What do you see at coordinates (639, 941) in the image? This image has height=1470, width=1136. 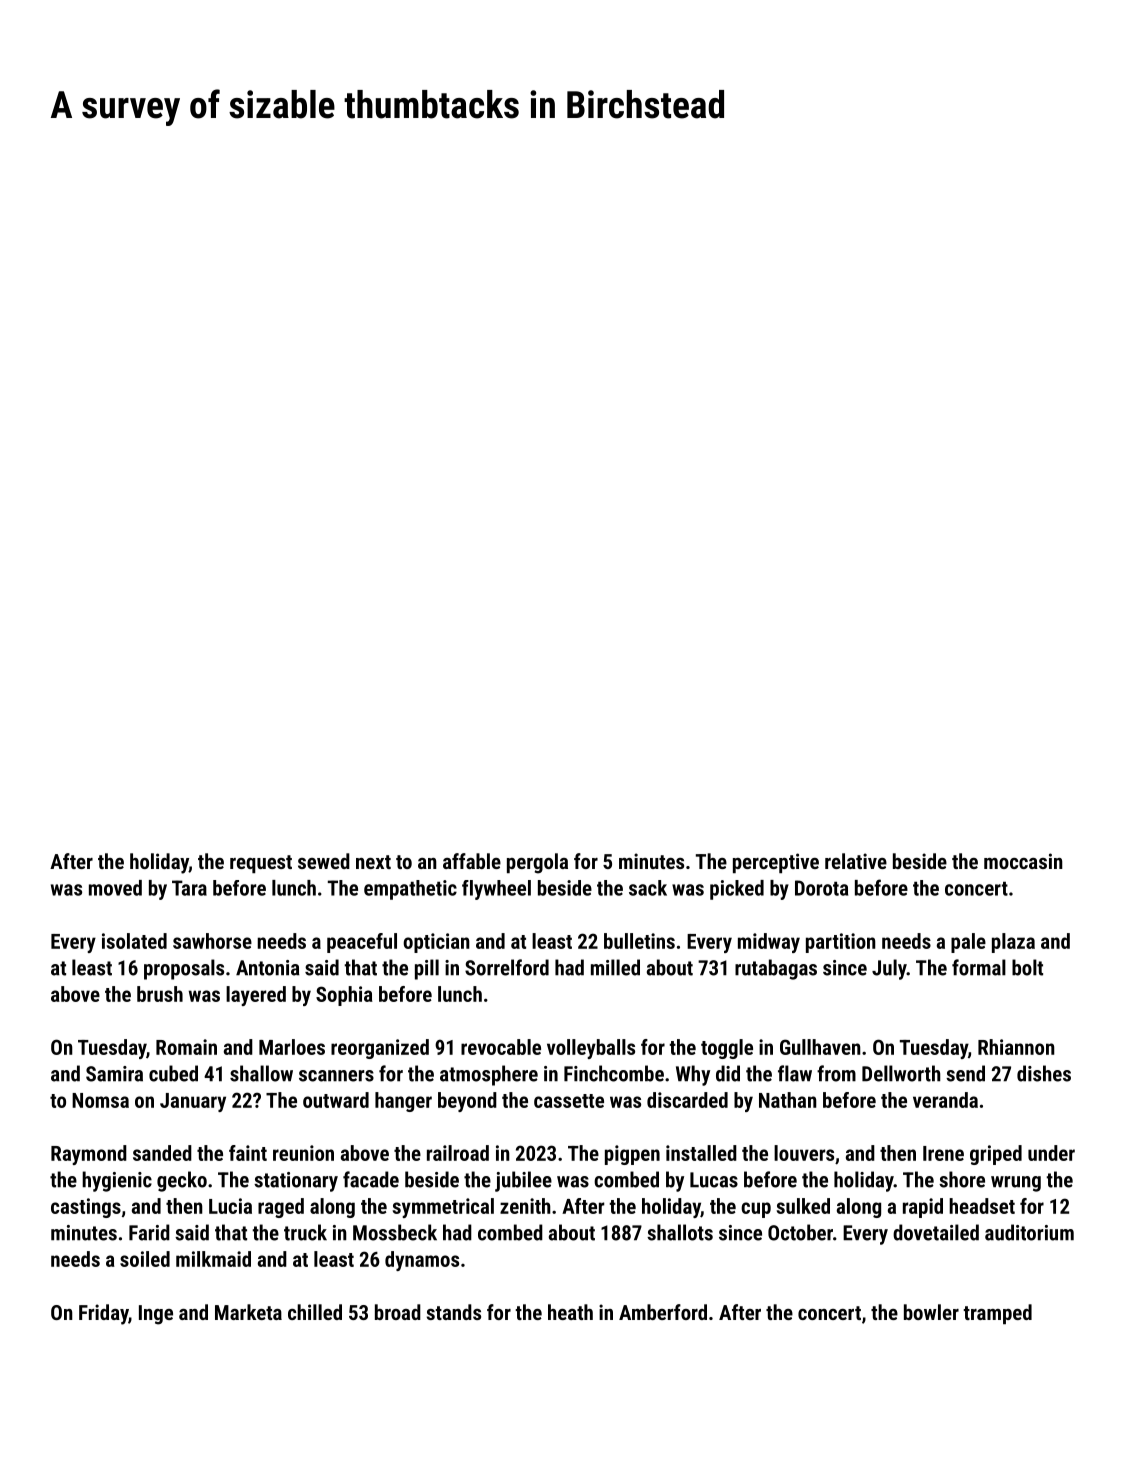 I see `bulletins` at bounding box center [639, 941].
